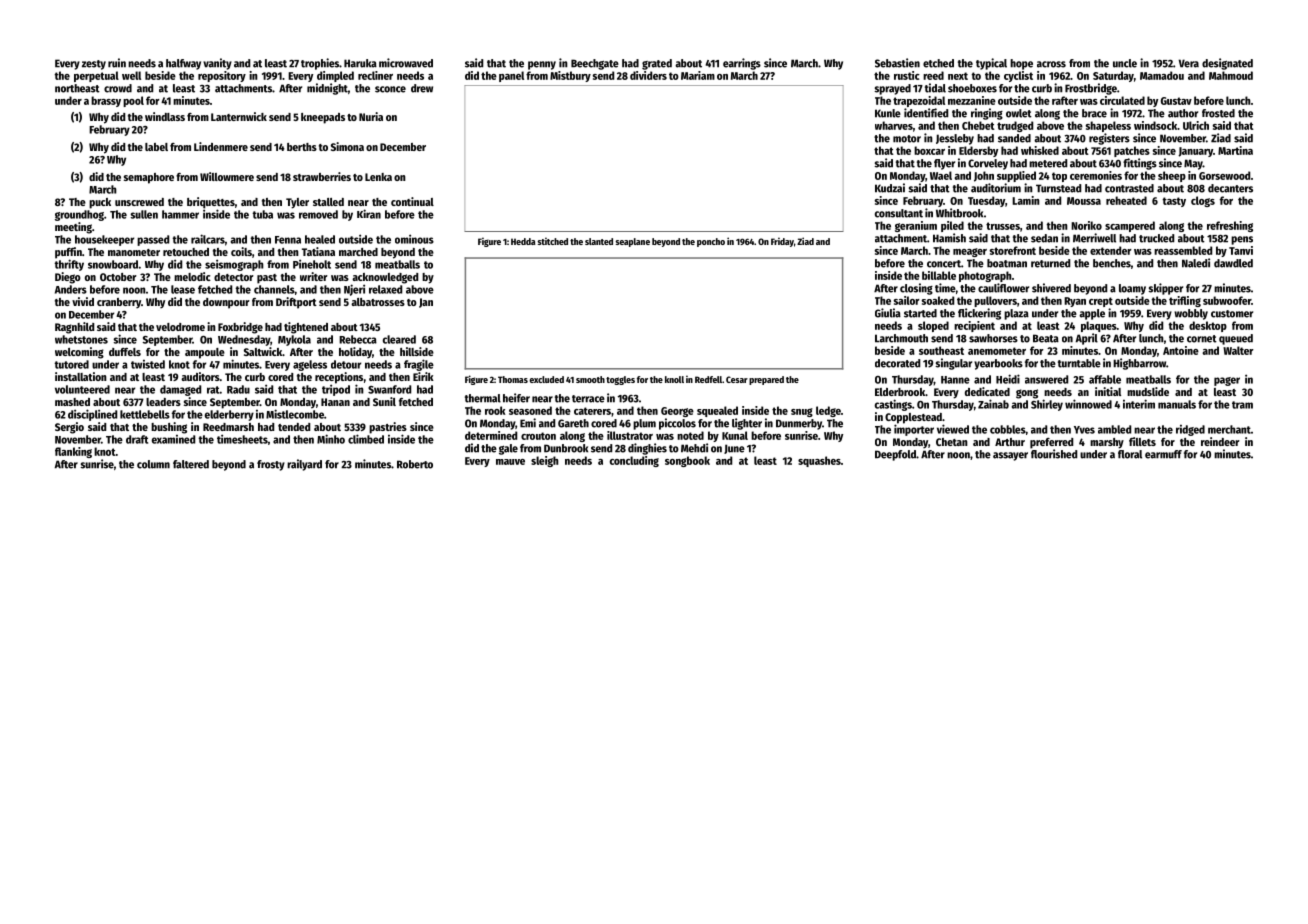 The image size is (1308, 924). Describe the element at coordinates (734, 449) in the screenshot. I see `June` at that location.
